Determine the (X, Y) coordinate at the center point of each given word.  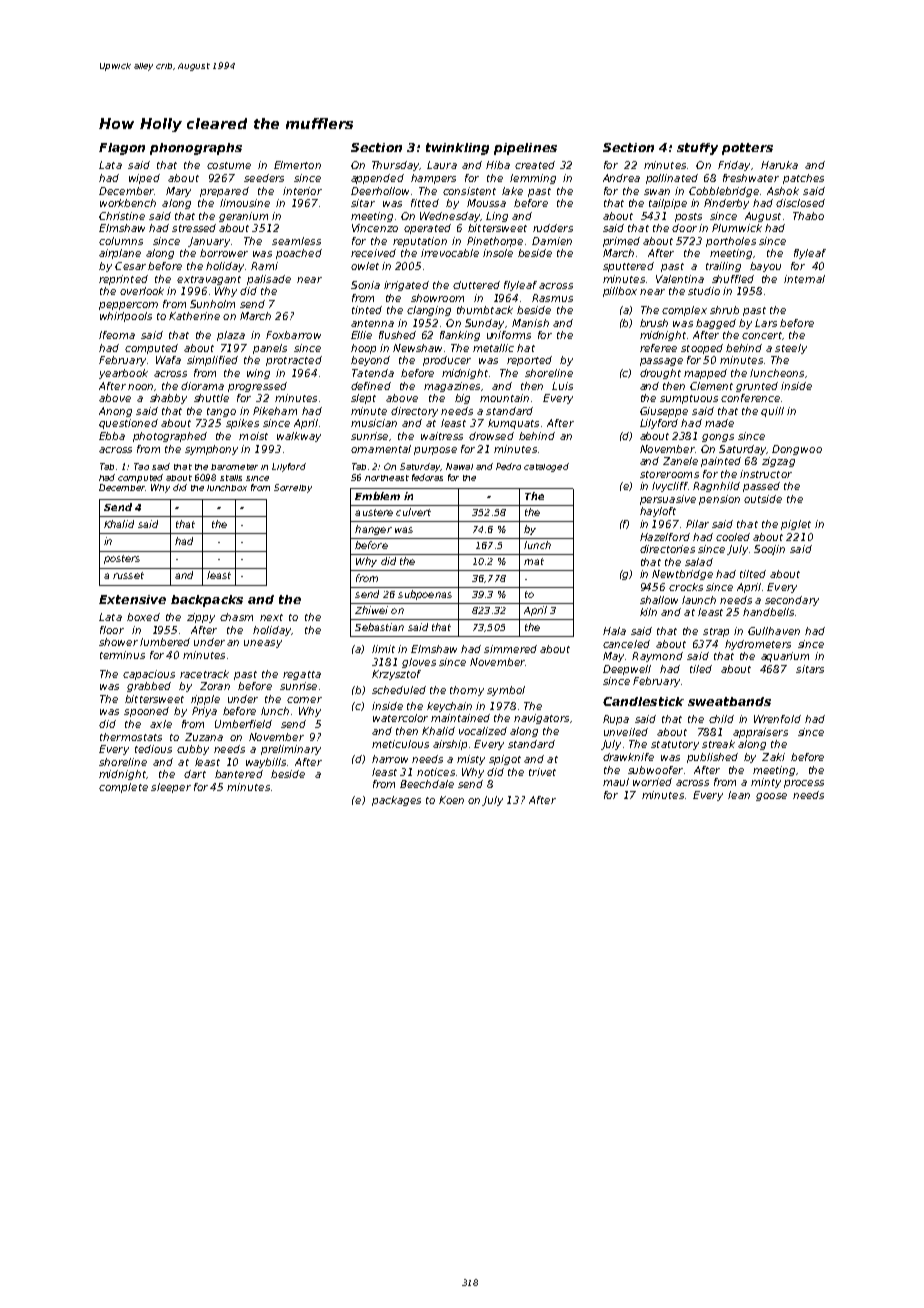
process (804, 784)
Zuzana (204, 737)
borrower (224, 253)
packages (396, 801)
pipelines (525, 149)
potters (747, 149)
